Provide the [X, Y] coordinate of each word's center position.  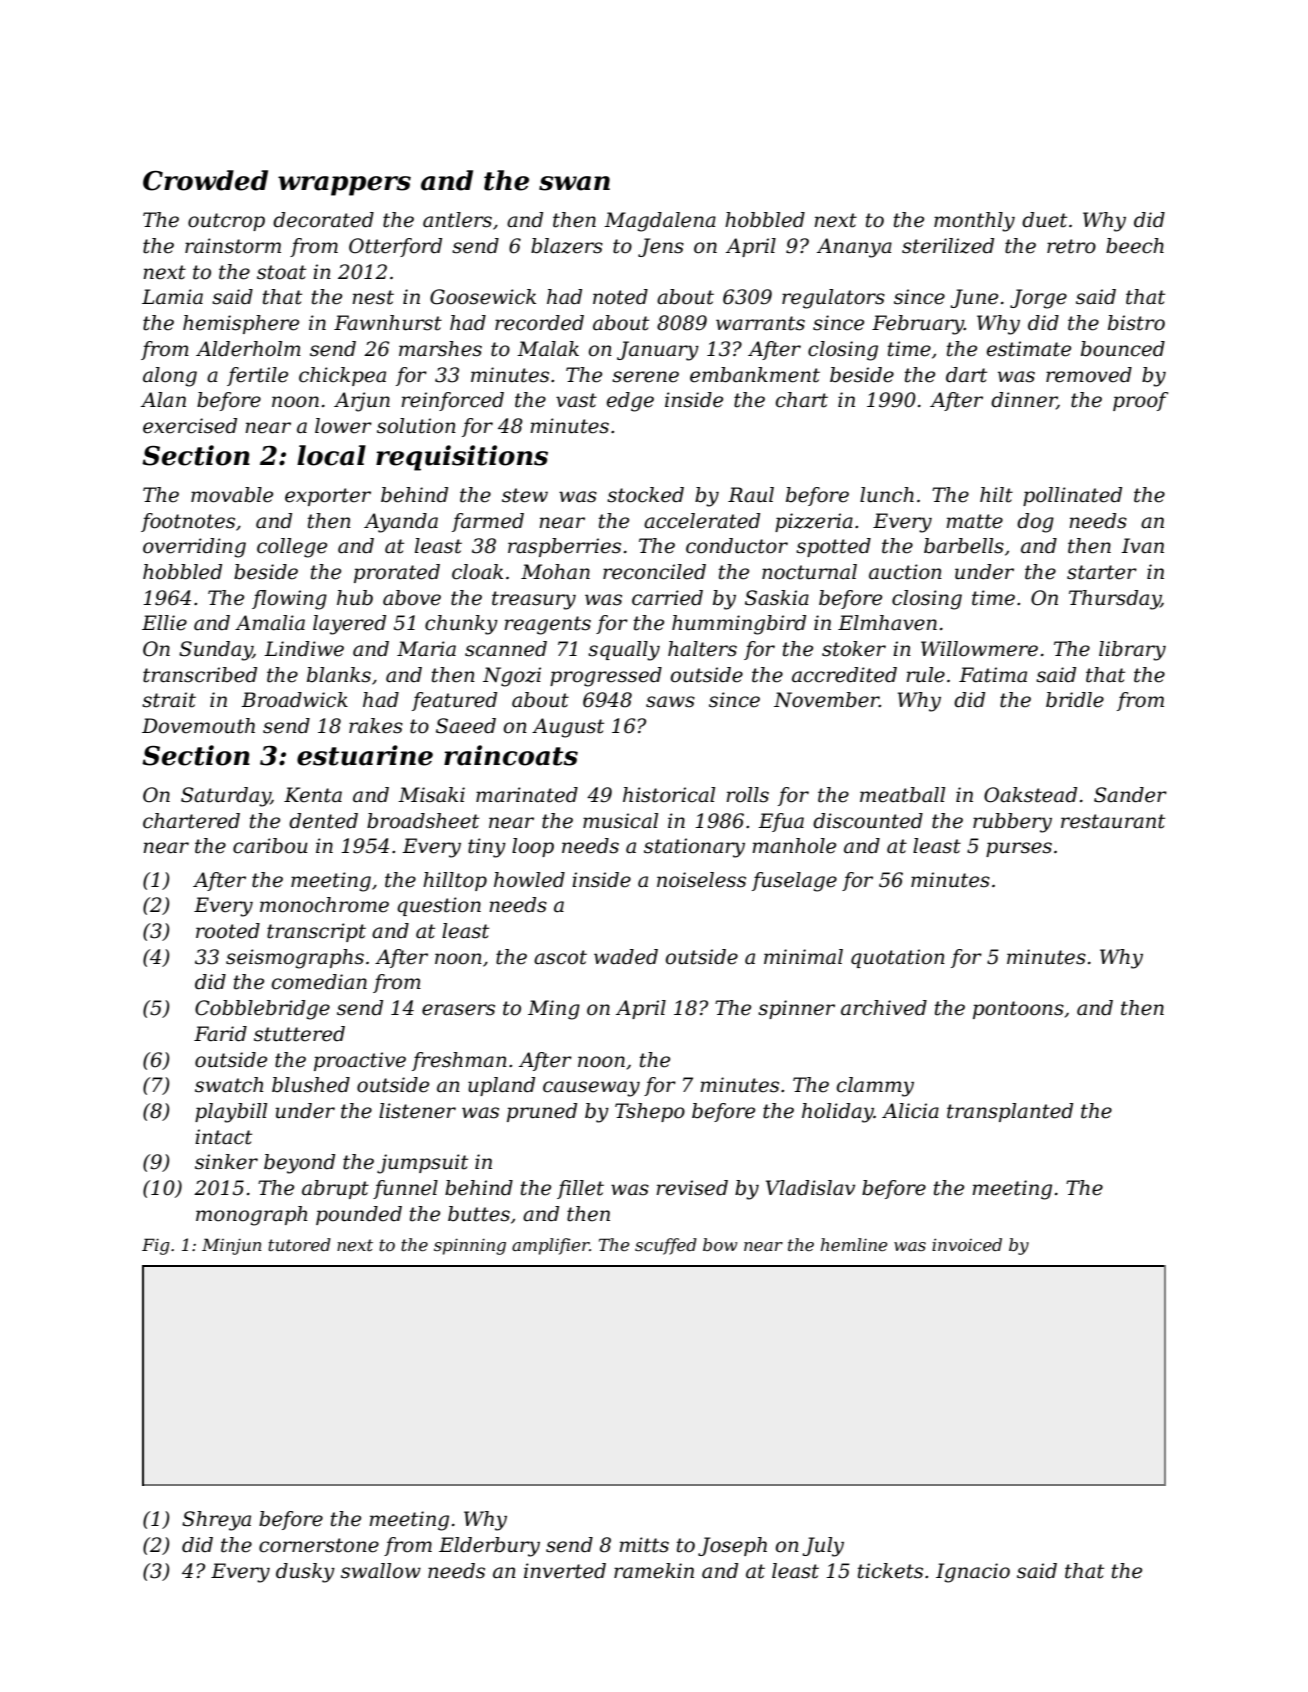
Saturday [226, 797]
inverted [565, 1571]
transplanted [1010, 1112]
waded [626, 957]
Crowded [205, 180]
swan [574, 183]
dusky [305, 1573]
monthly [974, 222]
